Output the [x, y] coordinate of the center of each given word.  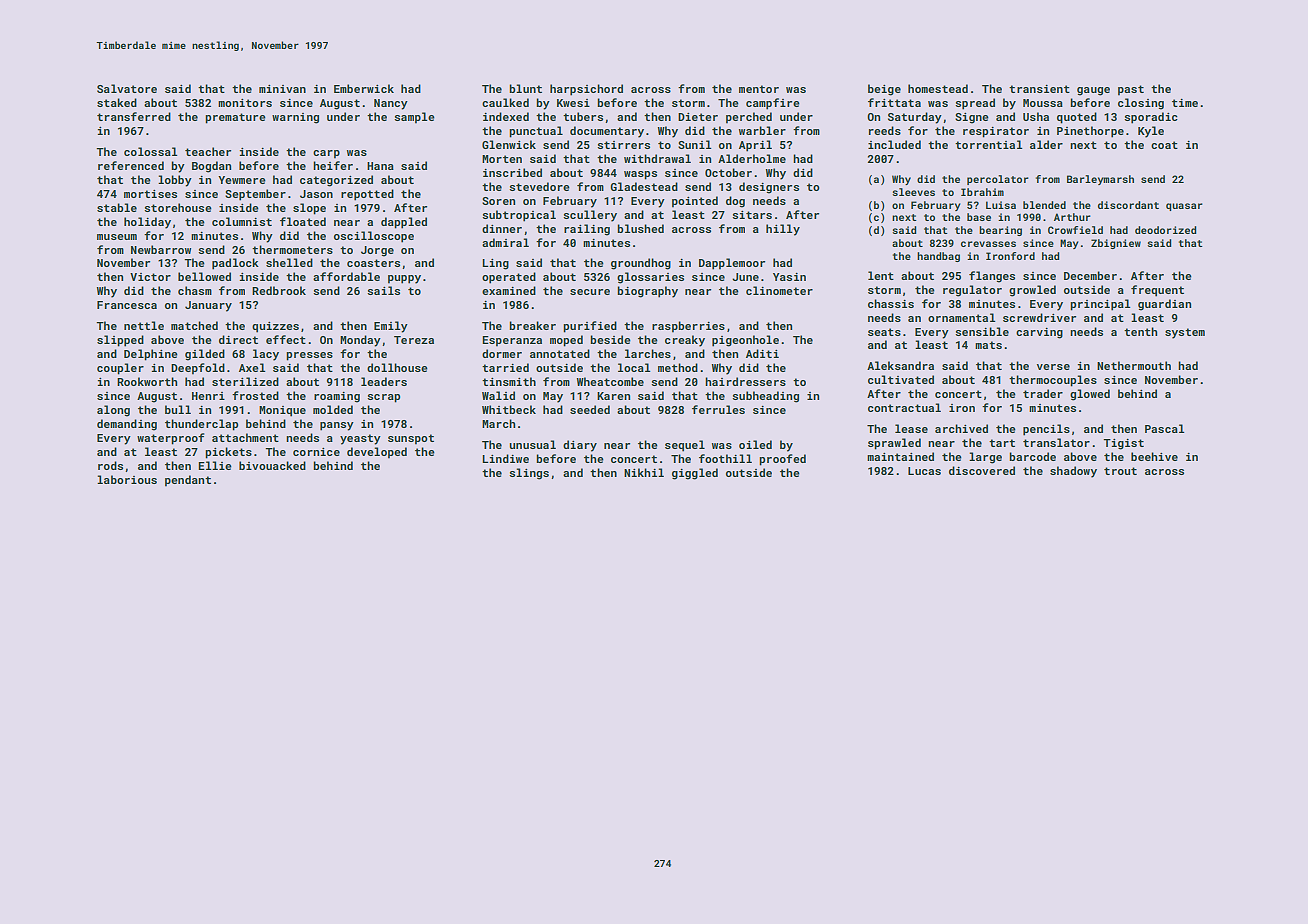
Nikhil [644, 472]
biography [647, 292]
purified [590, 327]
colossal [150, 151]
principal [1100, 305]
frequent [1157, 291]
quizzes [275, 327]
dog [735, 202]
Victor [150, 277]
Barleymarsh [1100, 180]
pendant [188, 480]
